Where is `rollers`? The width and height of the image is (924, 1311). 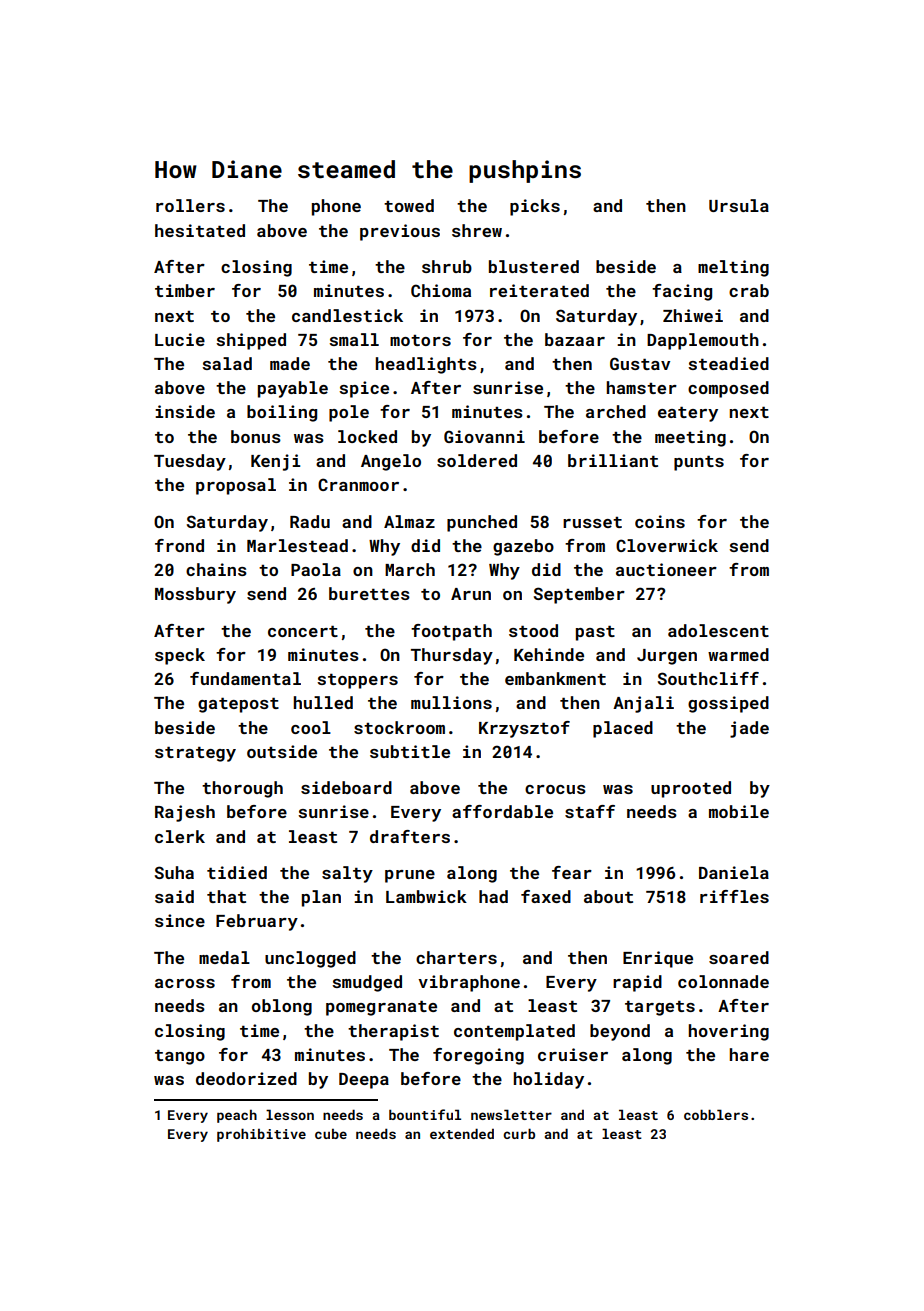
rollers is located at coordinates (190, 205).
